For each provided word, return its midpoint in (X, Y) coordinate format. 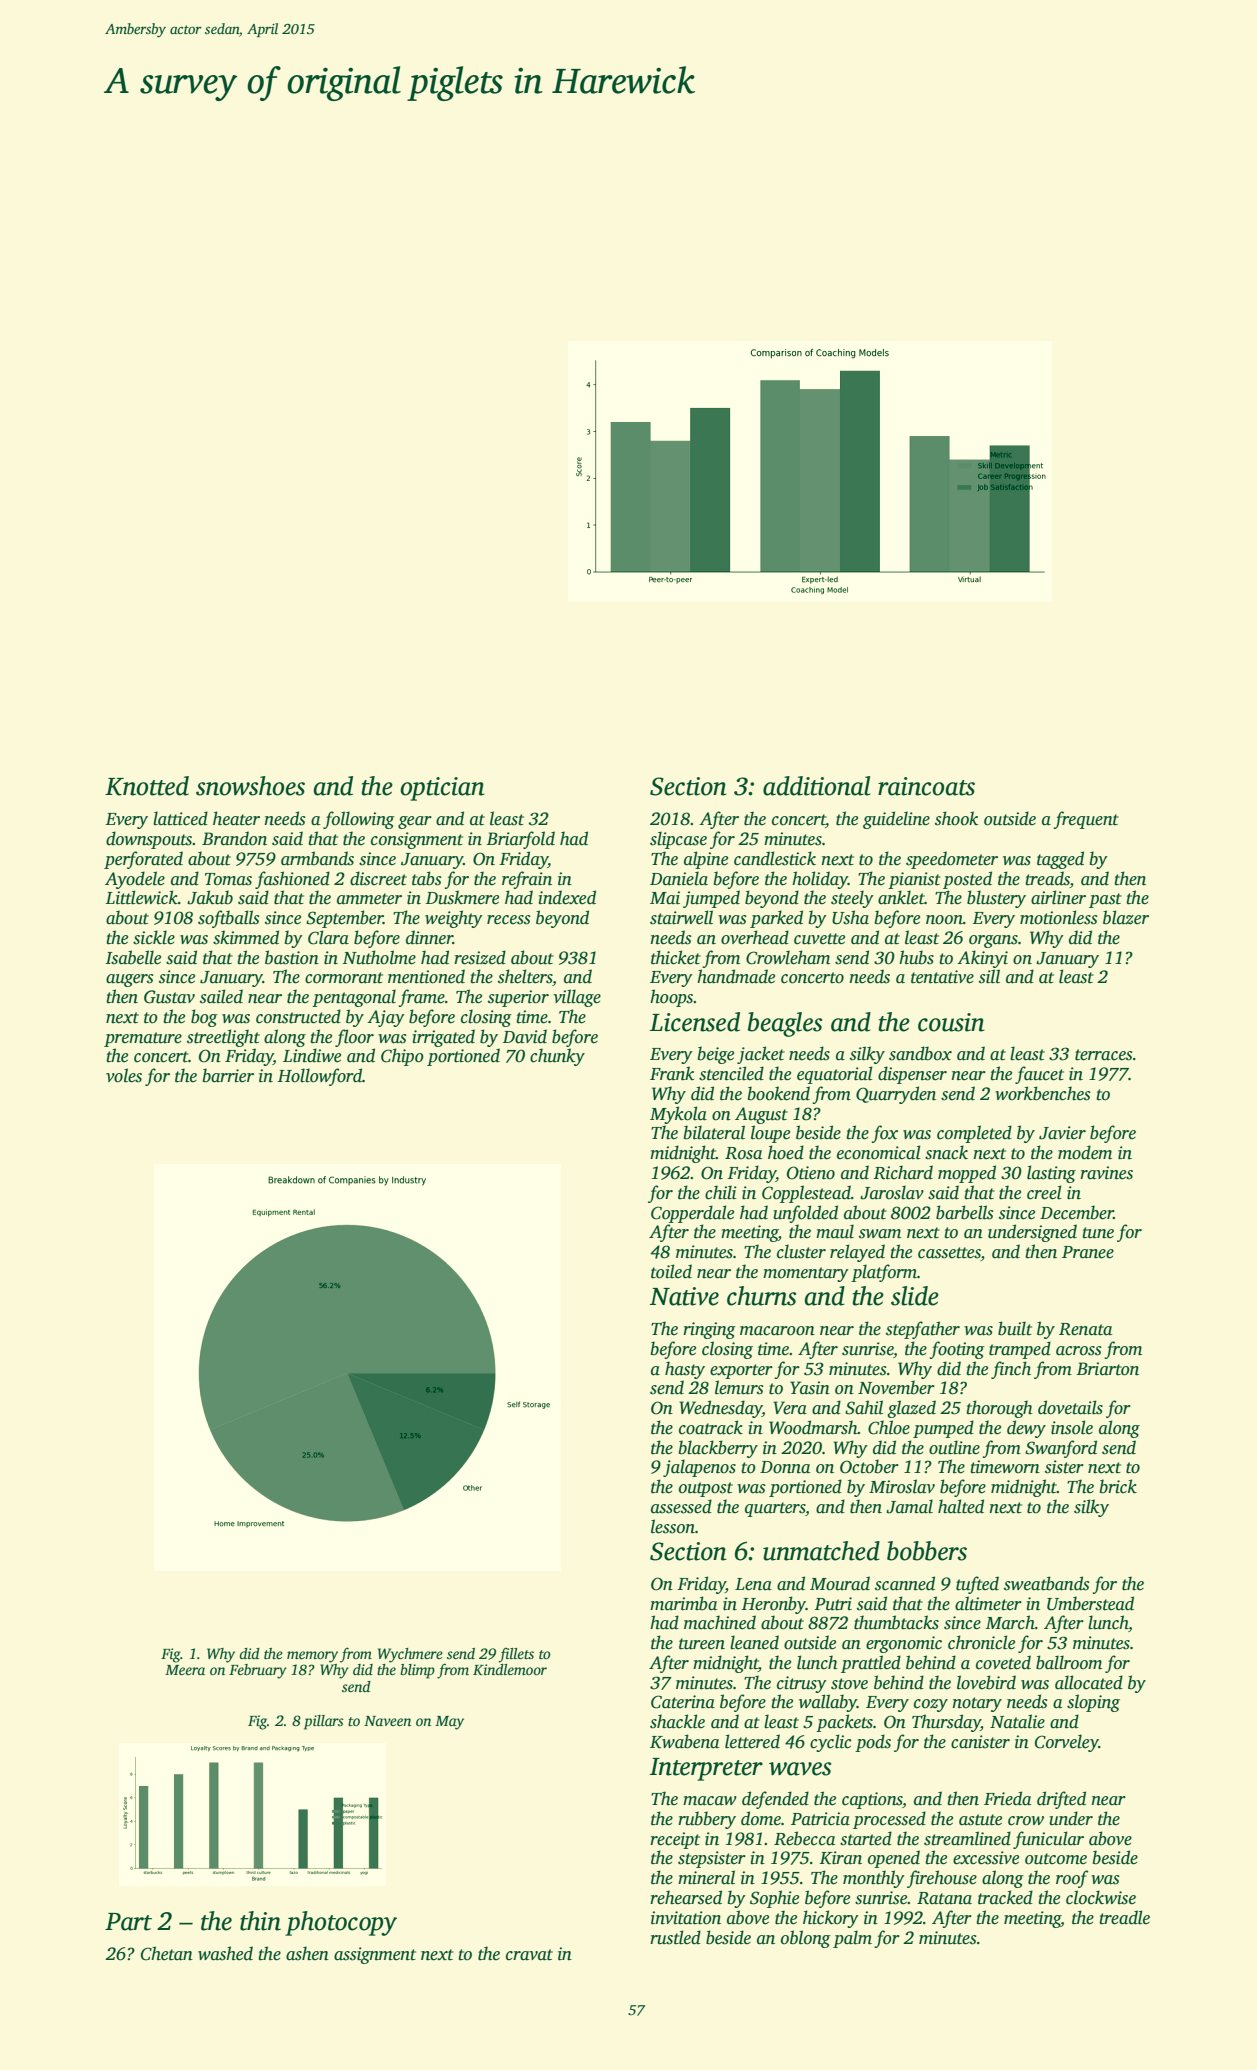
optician (442, 789)
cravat (529, 1955)
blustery (996, 899)
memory (312, 1657)
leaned (754, 1642)
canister (980, 1742)
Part (128, 1922)
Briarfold (520, 840)
